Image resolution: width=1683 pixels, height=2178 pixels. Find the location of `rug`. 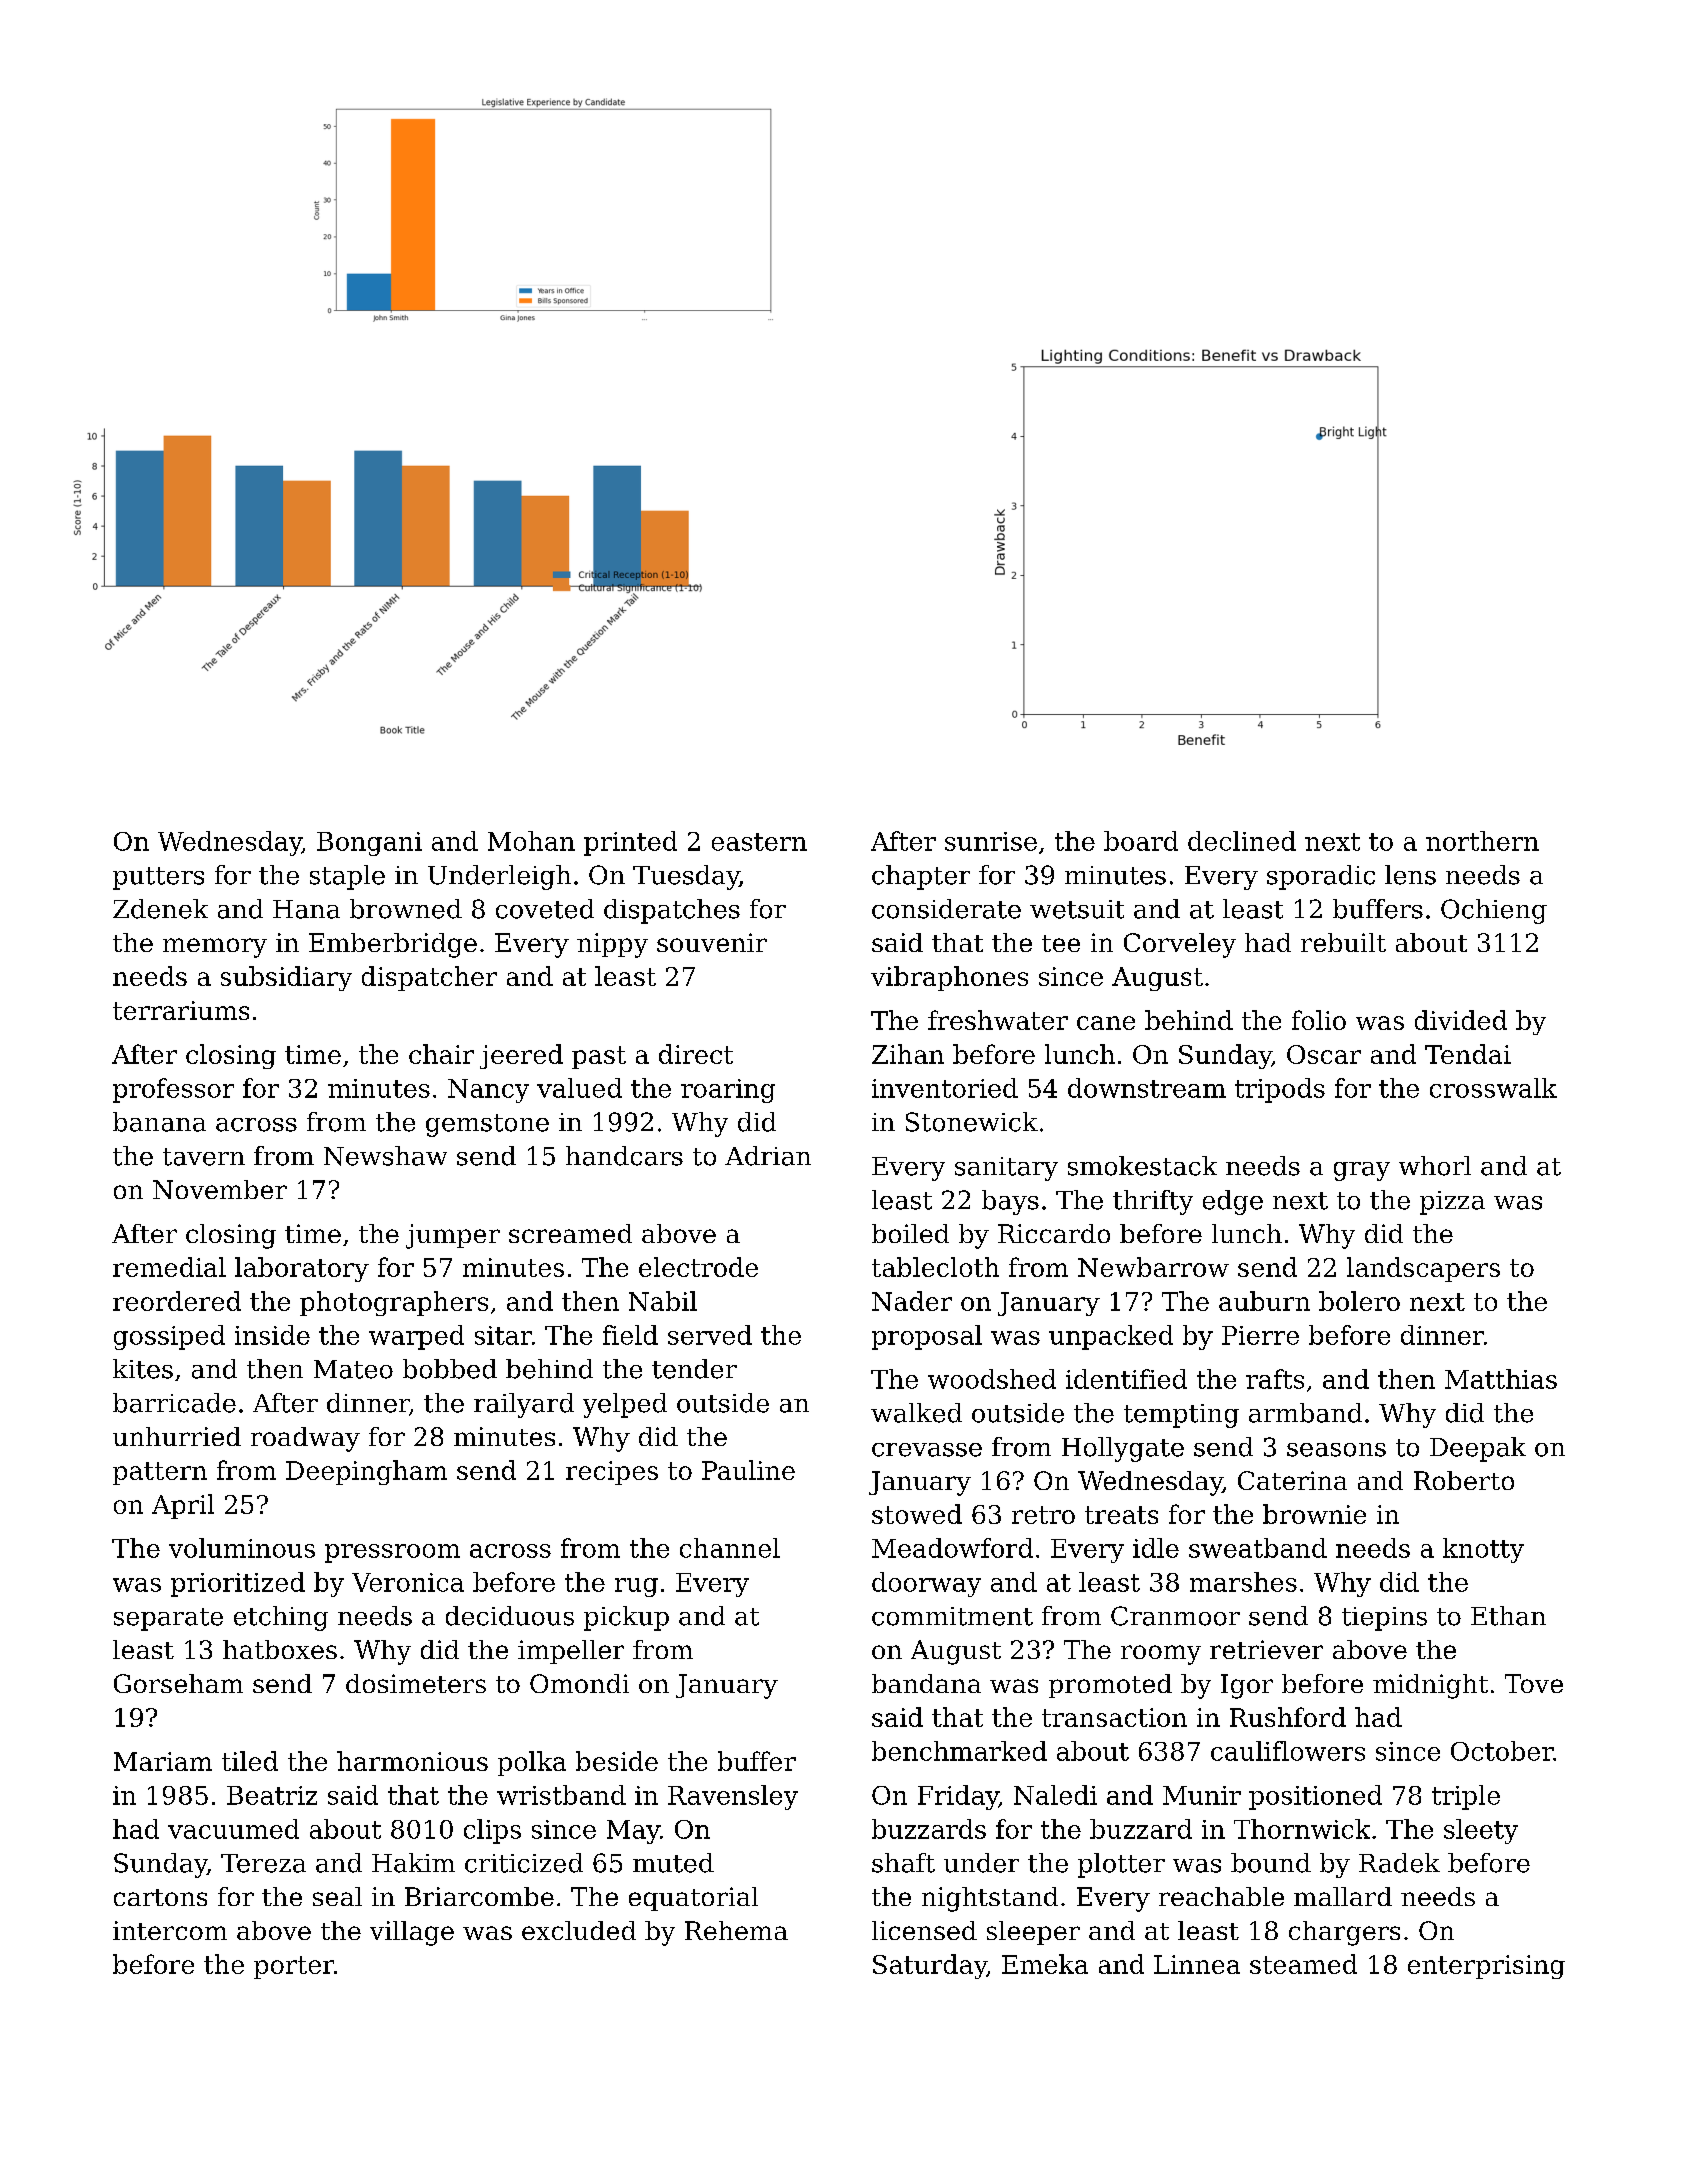

rug is located at coordinates (636, 1587).
